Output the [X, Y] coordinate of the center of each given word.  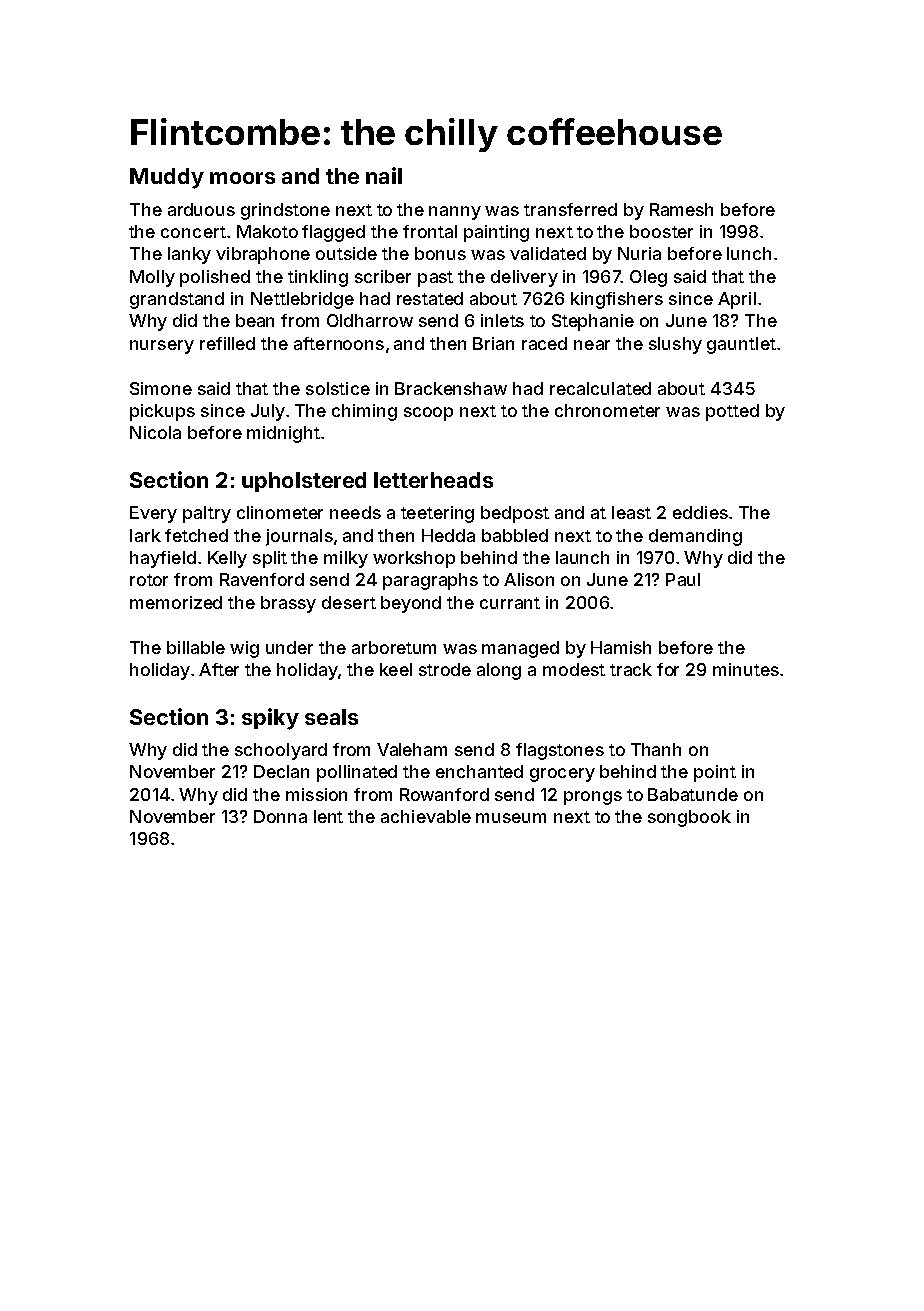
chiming [364, 412]
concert [193, 232]
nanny [455, 213]
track [631, 669]
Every [153, 514]
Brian [493, 343]
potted [732, 412]
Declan [281, 771]
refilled [227, 343]
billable [196, 647]
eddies [700, 512]
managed [520, 649]
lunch [749, 253]
